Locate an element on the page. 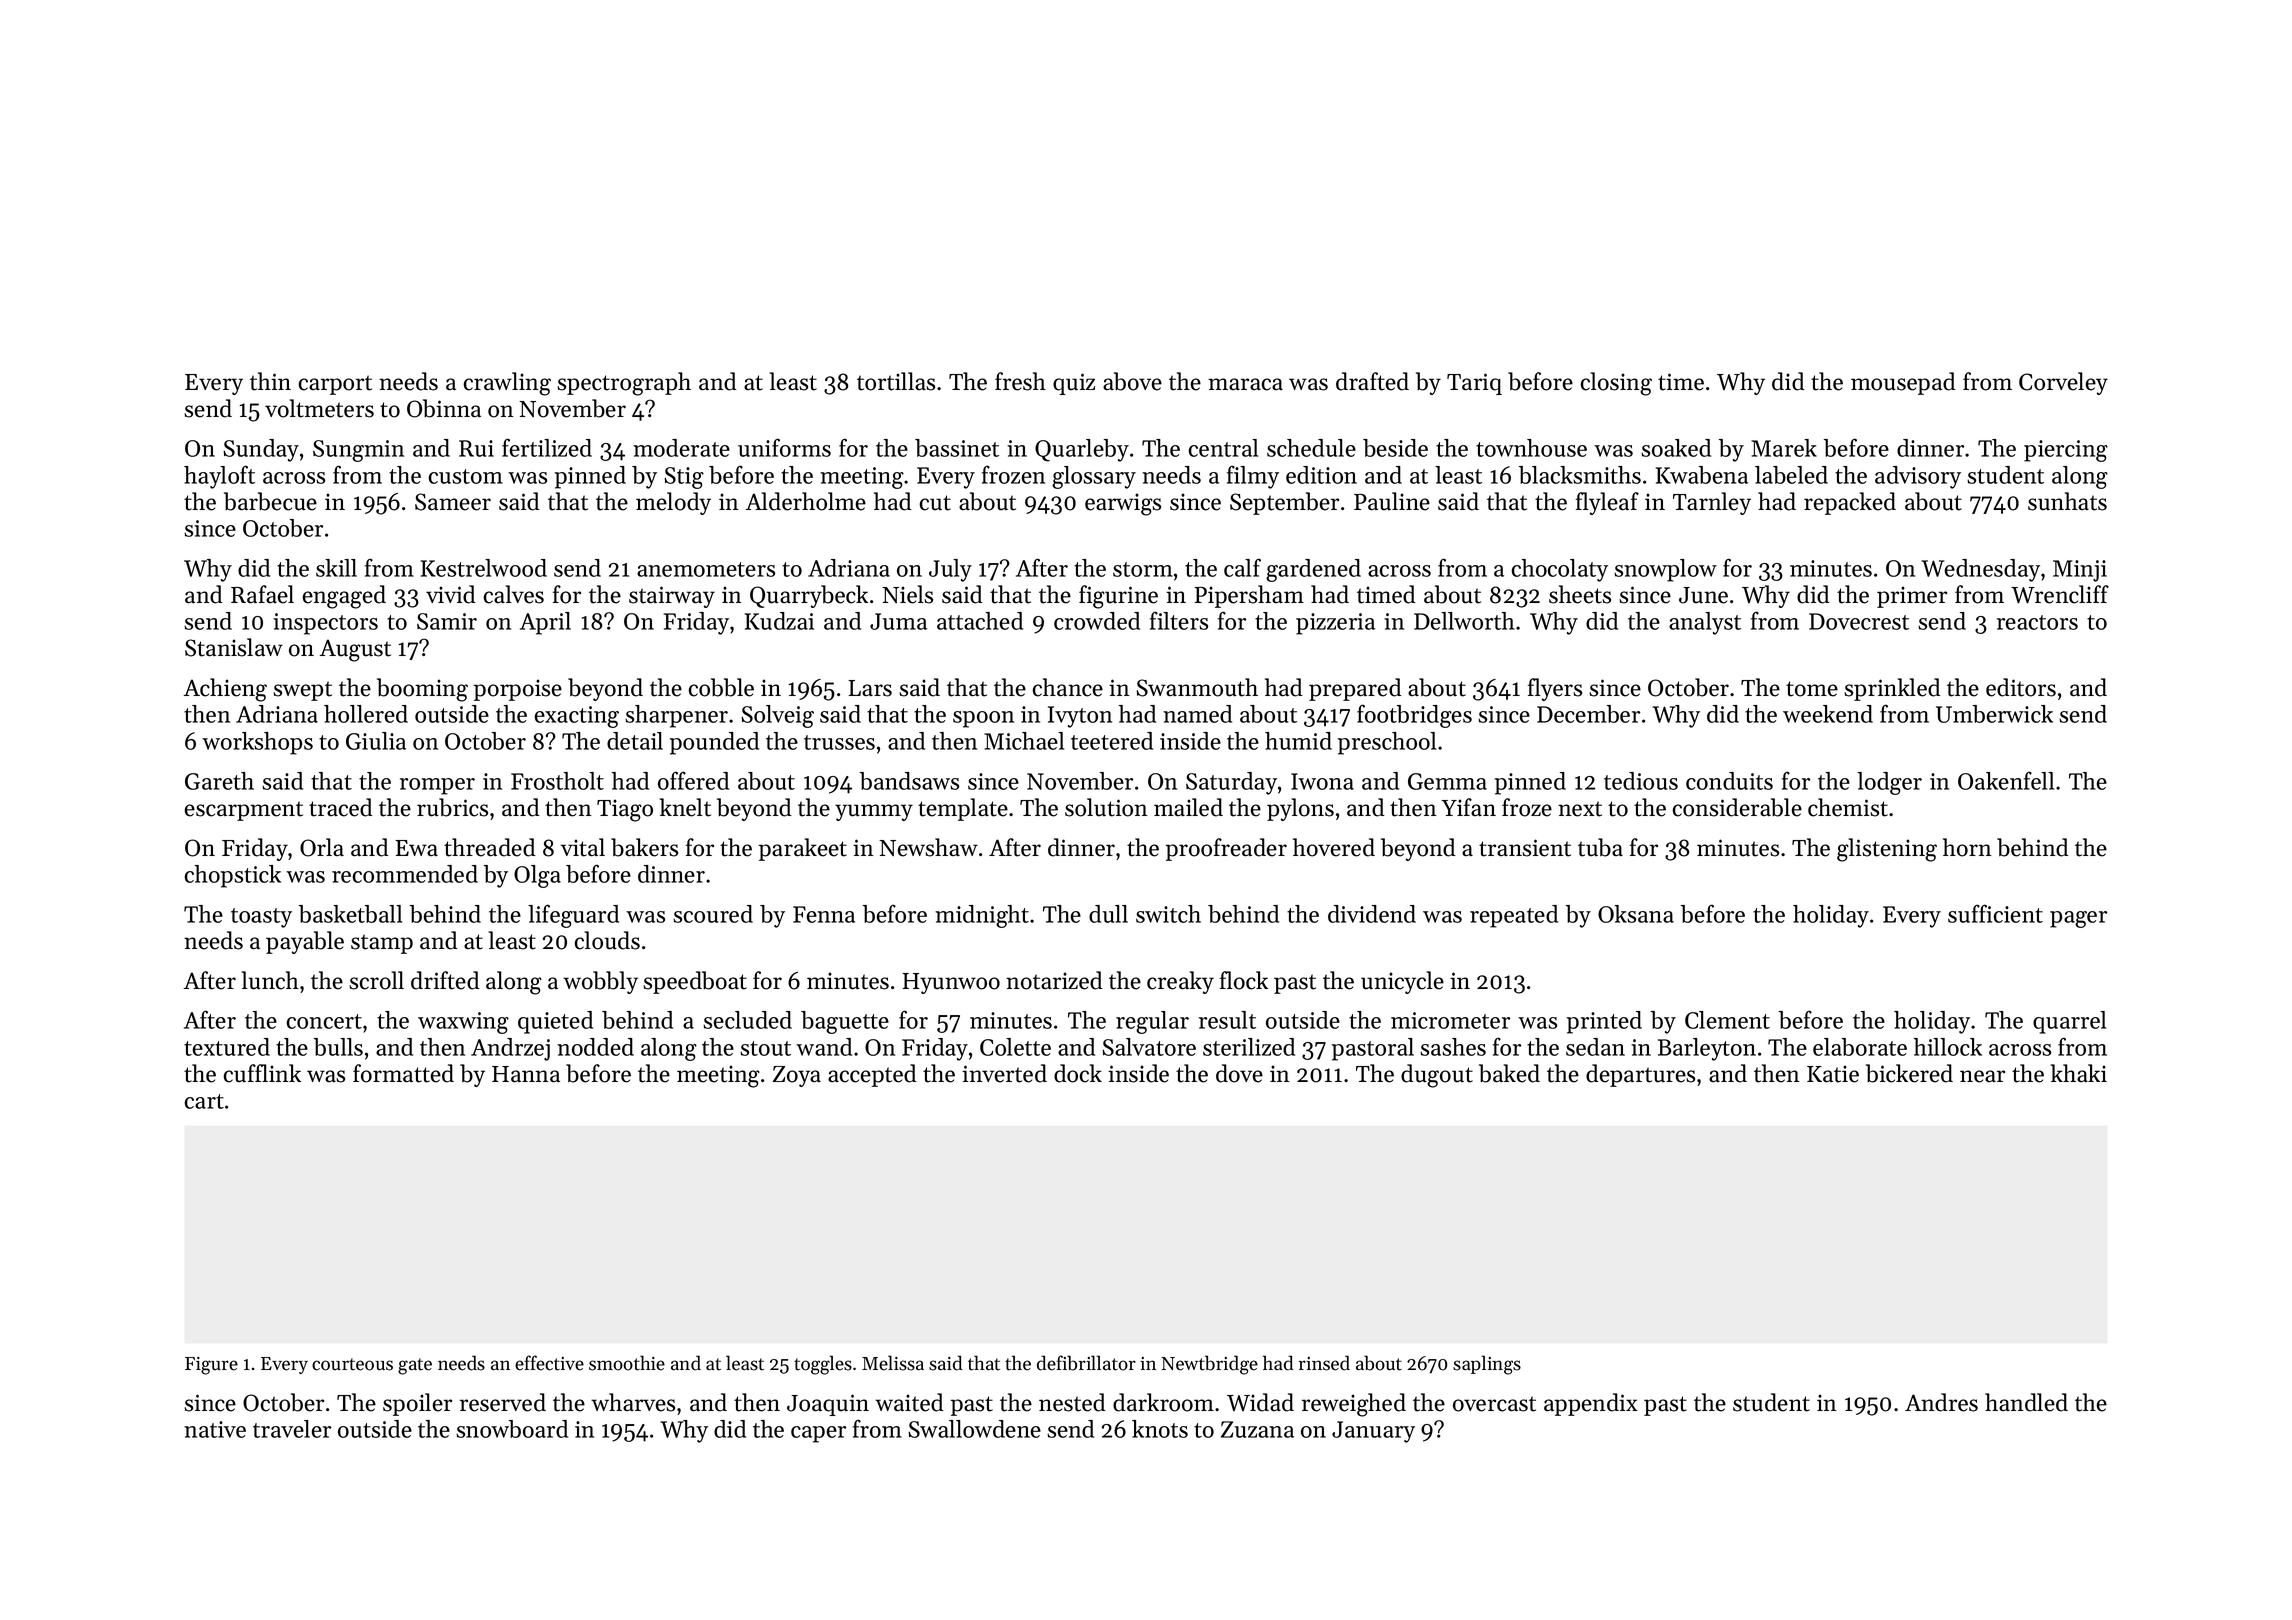  cart is located at coordinates (204, 1101).
